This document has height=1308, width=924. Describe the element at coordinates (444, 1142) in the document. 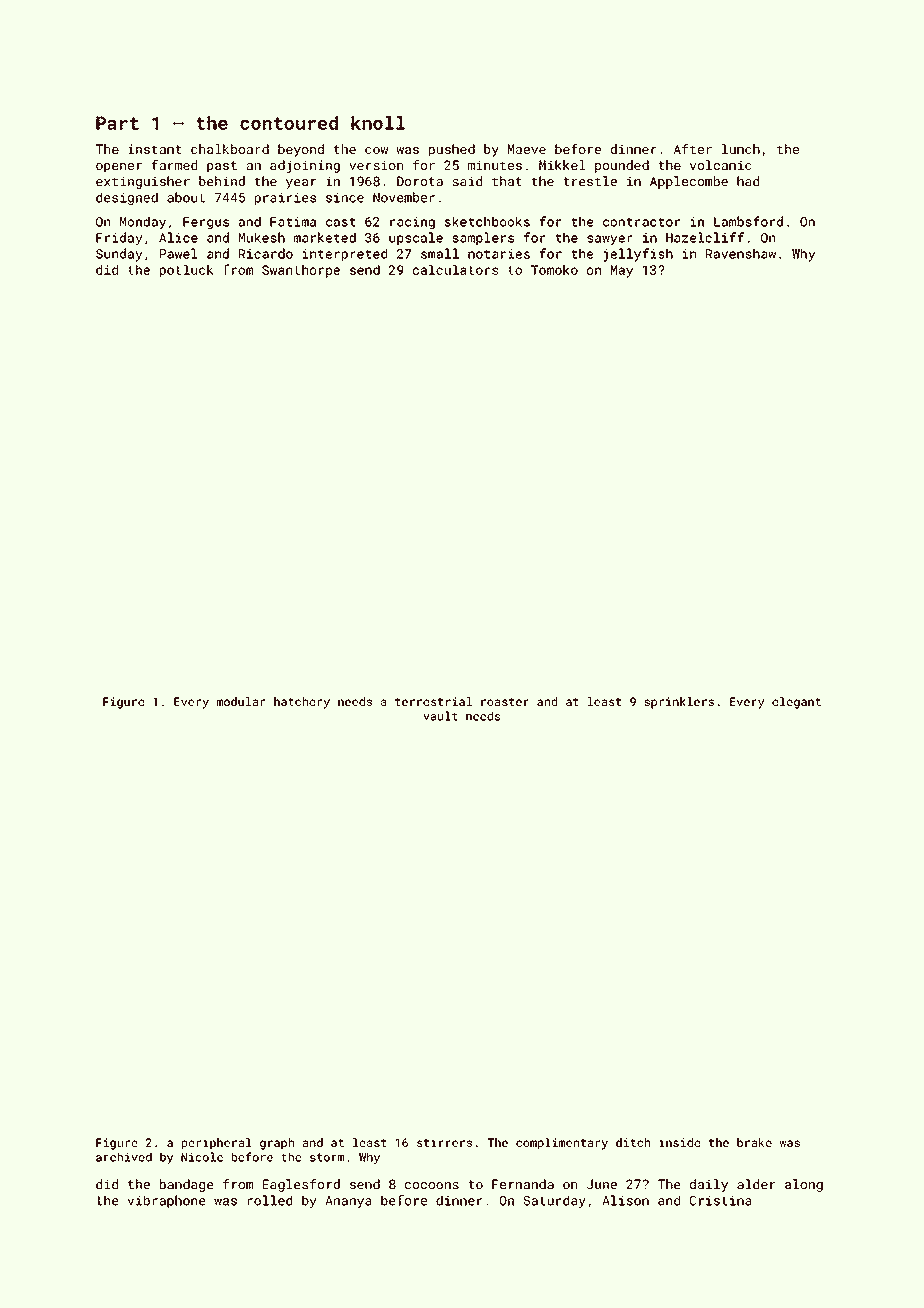

I see `stirrers` at that location.
